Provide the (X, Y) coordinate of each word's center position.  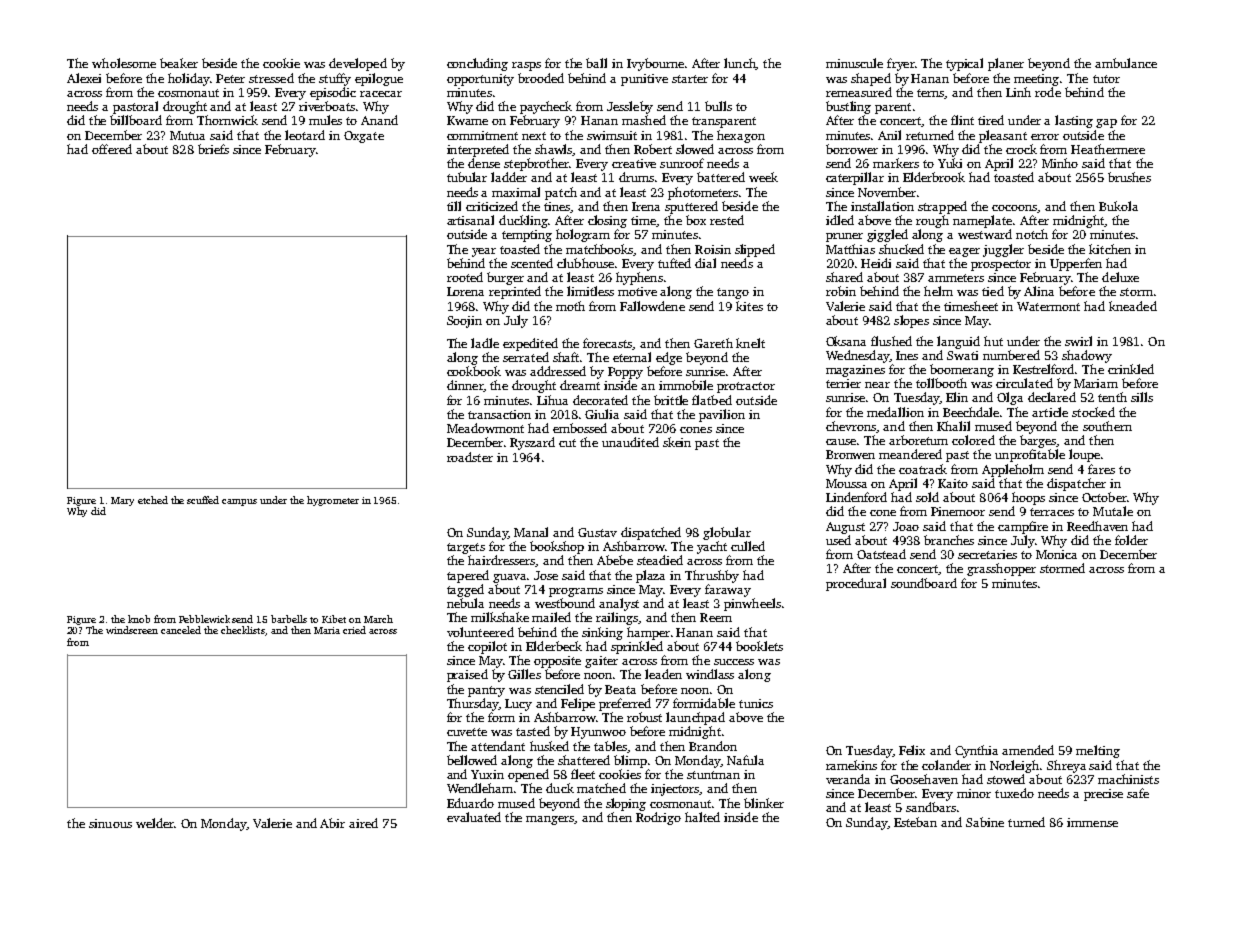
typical (964, 64)
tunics (756, 703)
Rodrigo (658, 818)
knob (139, 619)
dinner (465, 385)
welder (155, 823)
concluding (477, 64)
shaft (567, 357)
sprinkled (637, 647)
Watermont (1048, 306)
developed (358, 64)
